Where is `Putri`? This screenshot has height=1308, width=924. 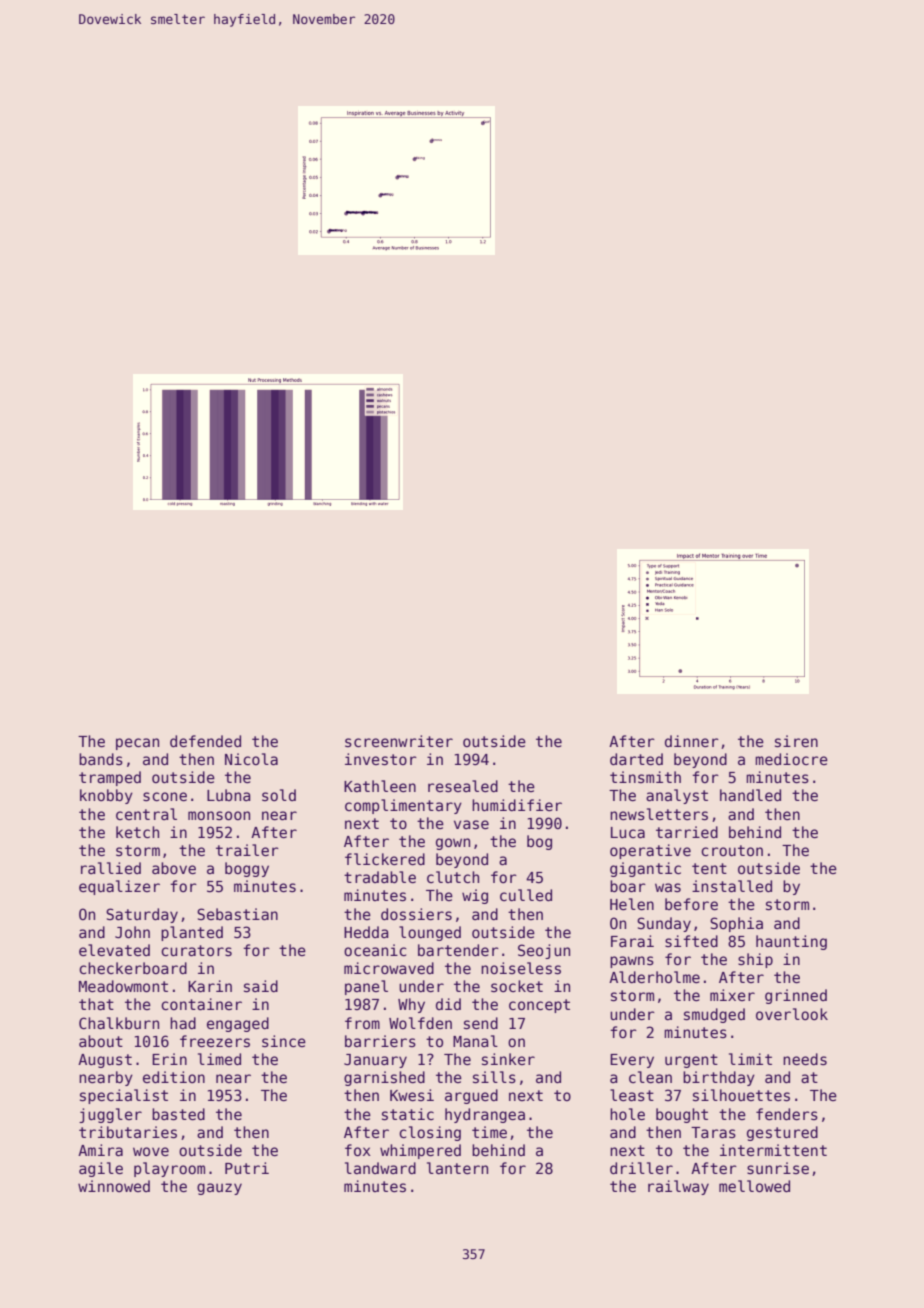
Putri is located at coordinates (247, 1168).
